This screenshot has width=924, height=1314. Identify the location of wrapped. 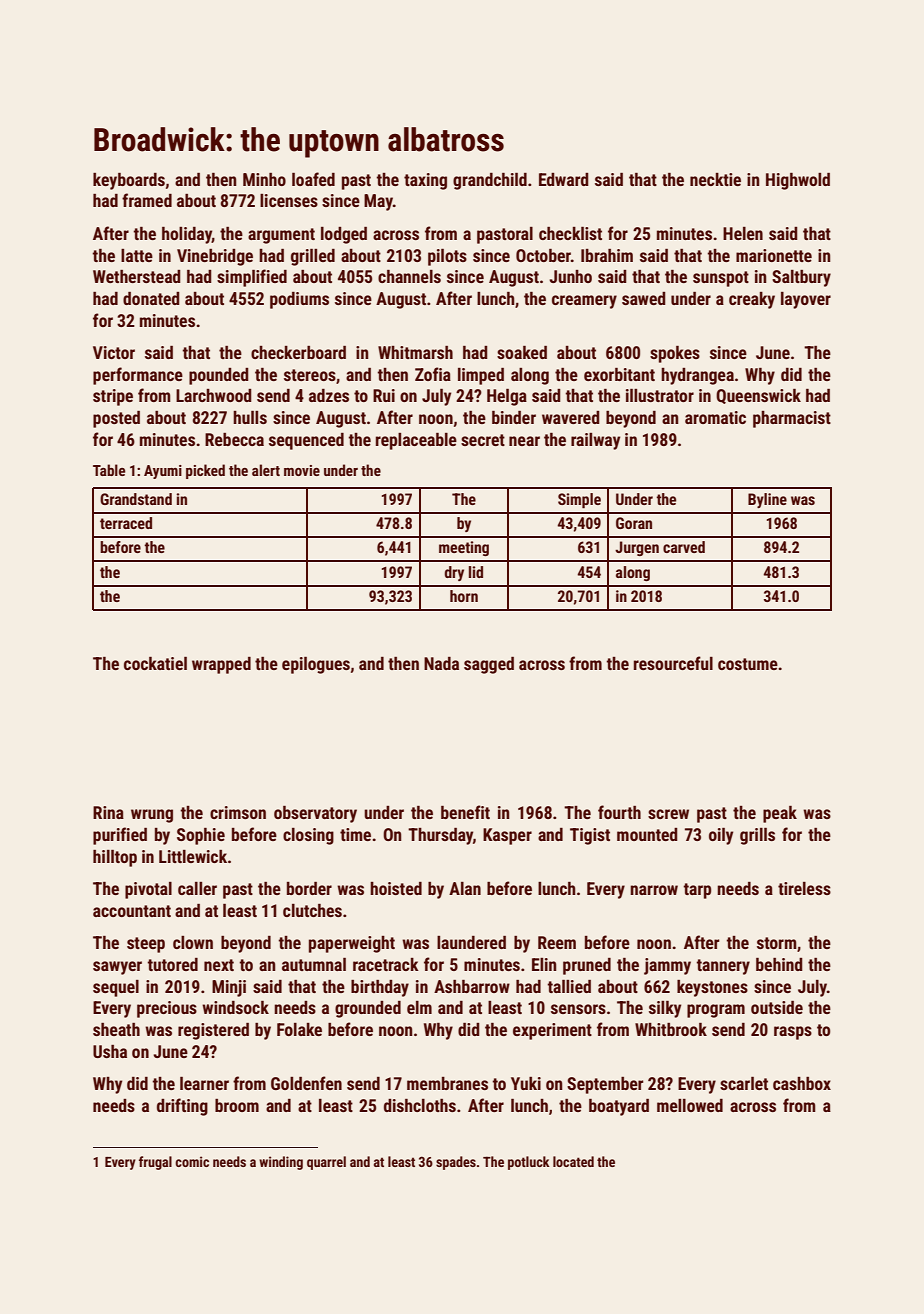
(221, 665).
